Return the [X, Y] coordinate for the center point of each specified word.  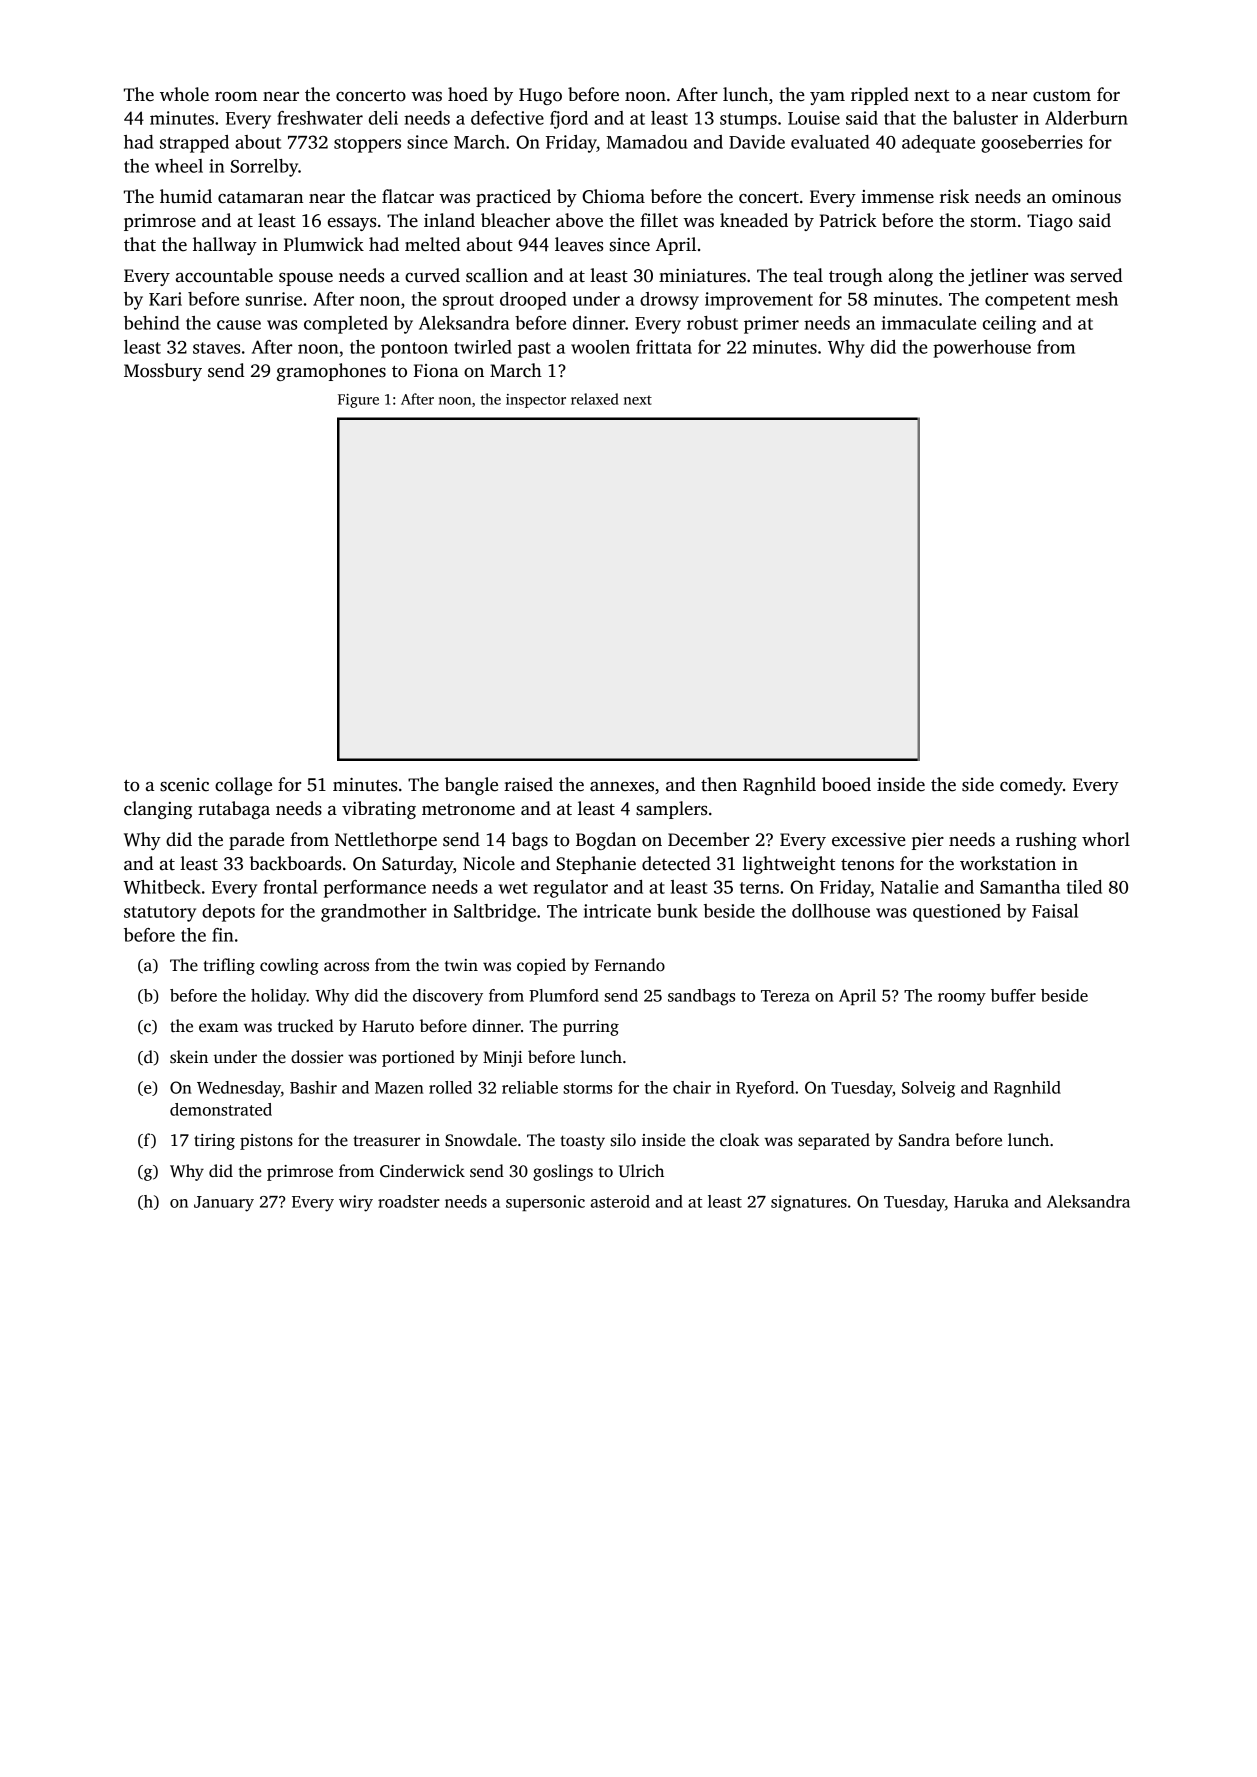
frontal [291, 887]
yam [827, 98]
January [224, 1204]
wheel [179, 166]
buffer [1013, 995]
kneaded [754, 220]
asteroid [620, 1201]
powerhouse [982, 349]
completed [346, 325]
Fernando [630, 965]
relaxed [595, 399]
